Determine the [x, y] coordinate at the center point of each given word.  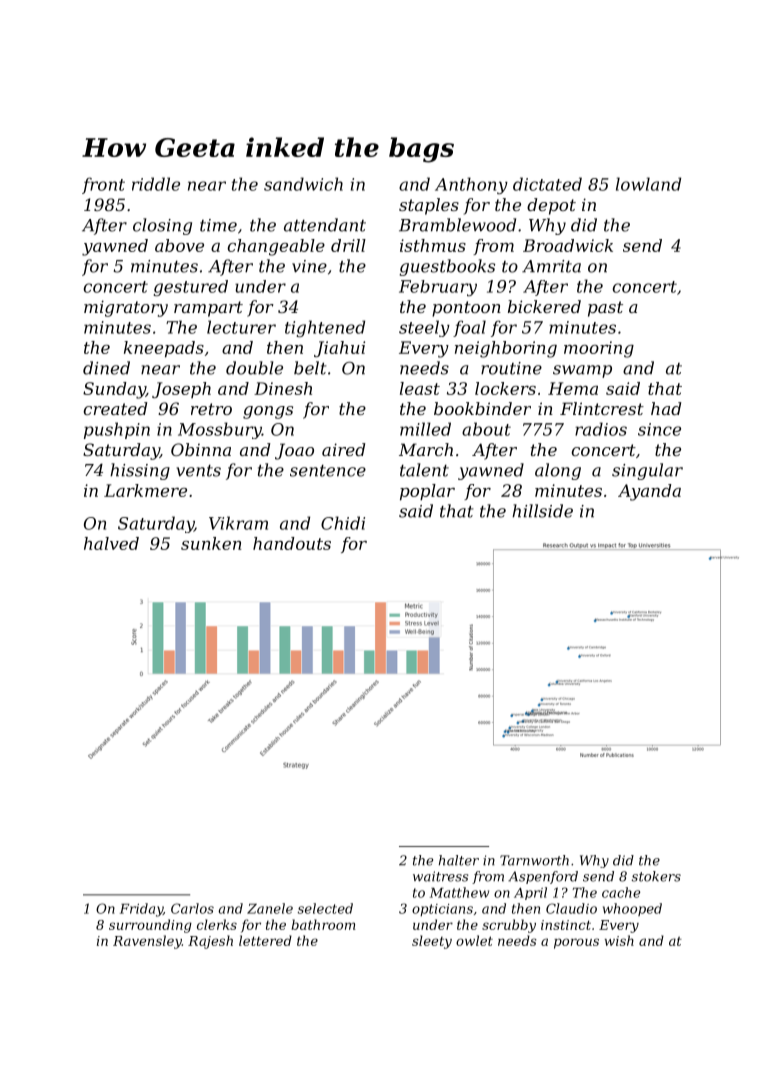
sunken [211, 543]
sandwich [303, 184]
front [103, 185]
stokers [656, 876]
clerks [217, 924]
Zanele [270, 908]
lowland [648, 184]
